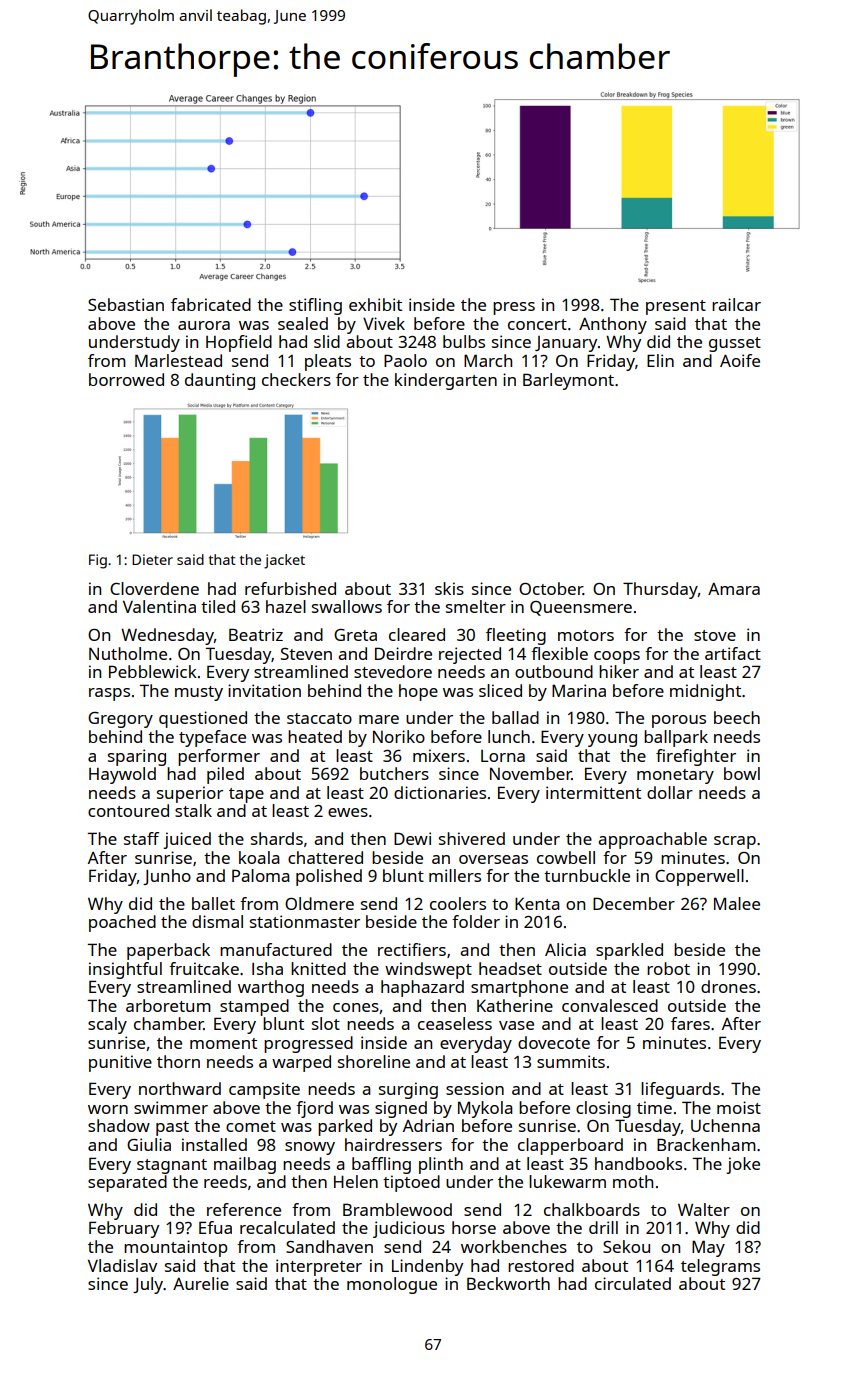 The height and width of the screenshot is (1400, 849). Describe the element at coordinates (214, 1144) in the screenshot. I see `installed` at that location.
